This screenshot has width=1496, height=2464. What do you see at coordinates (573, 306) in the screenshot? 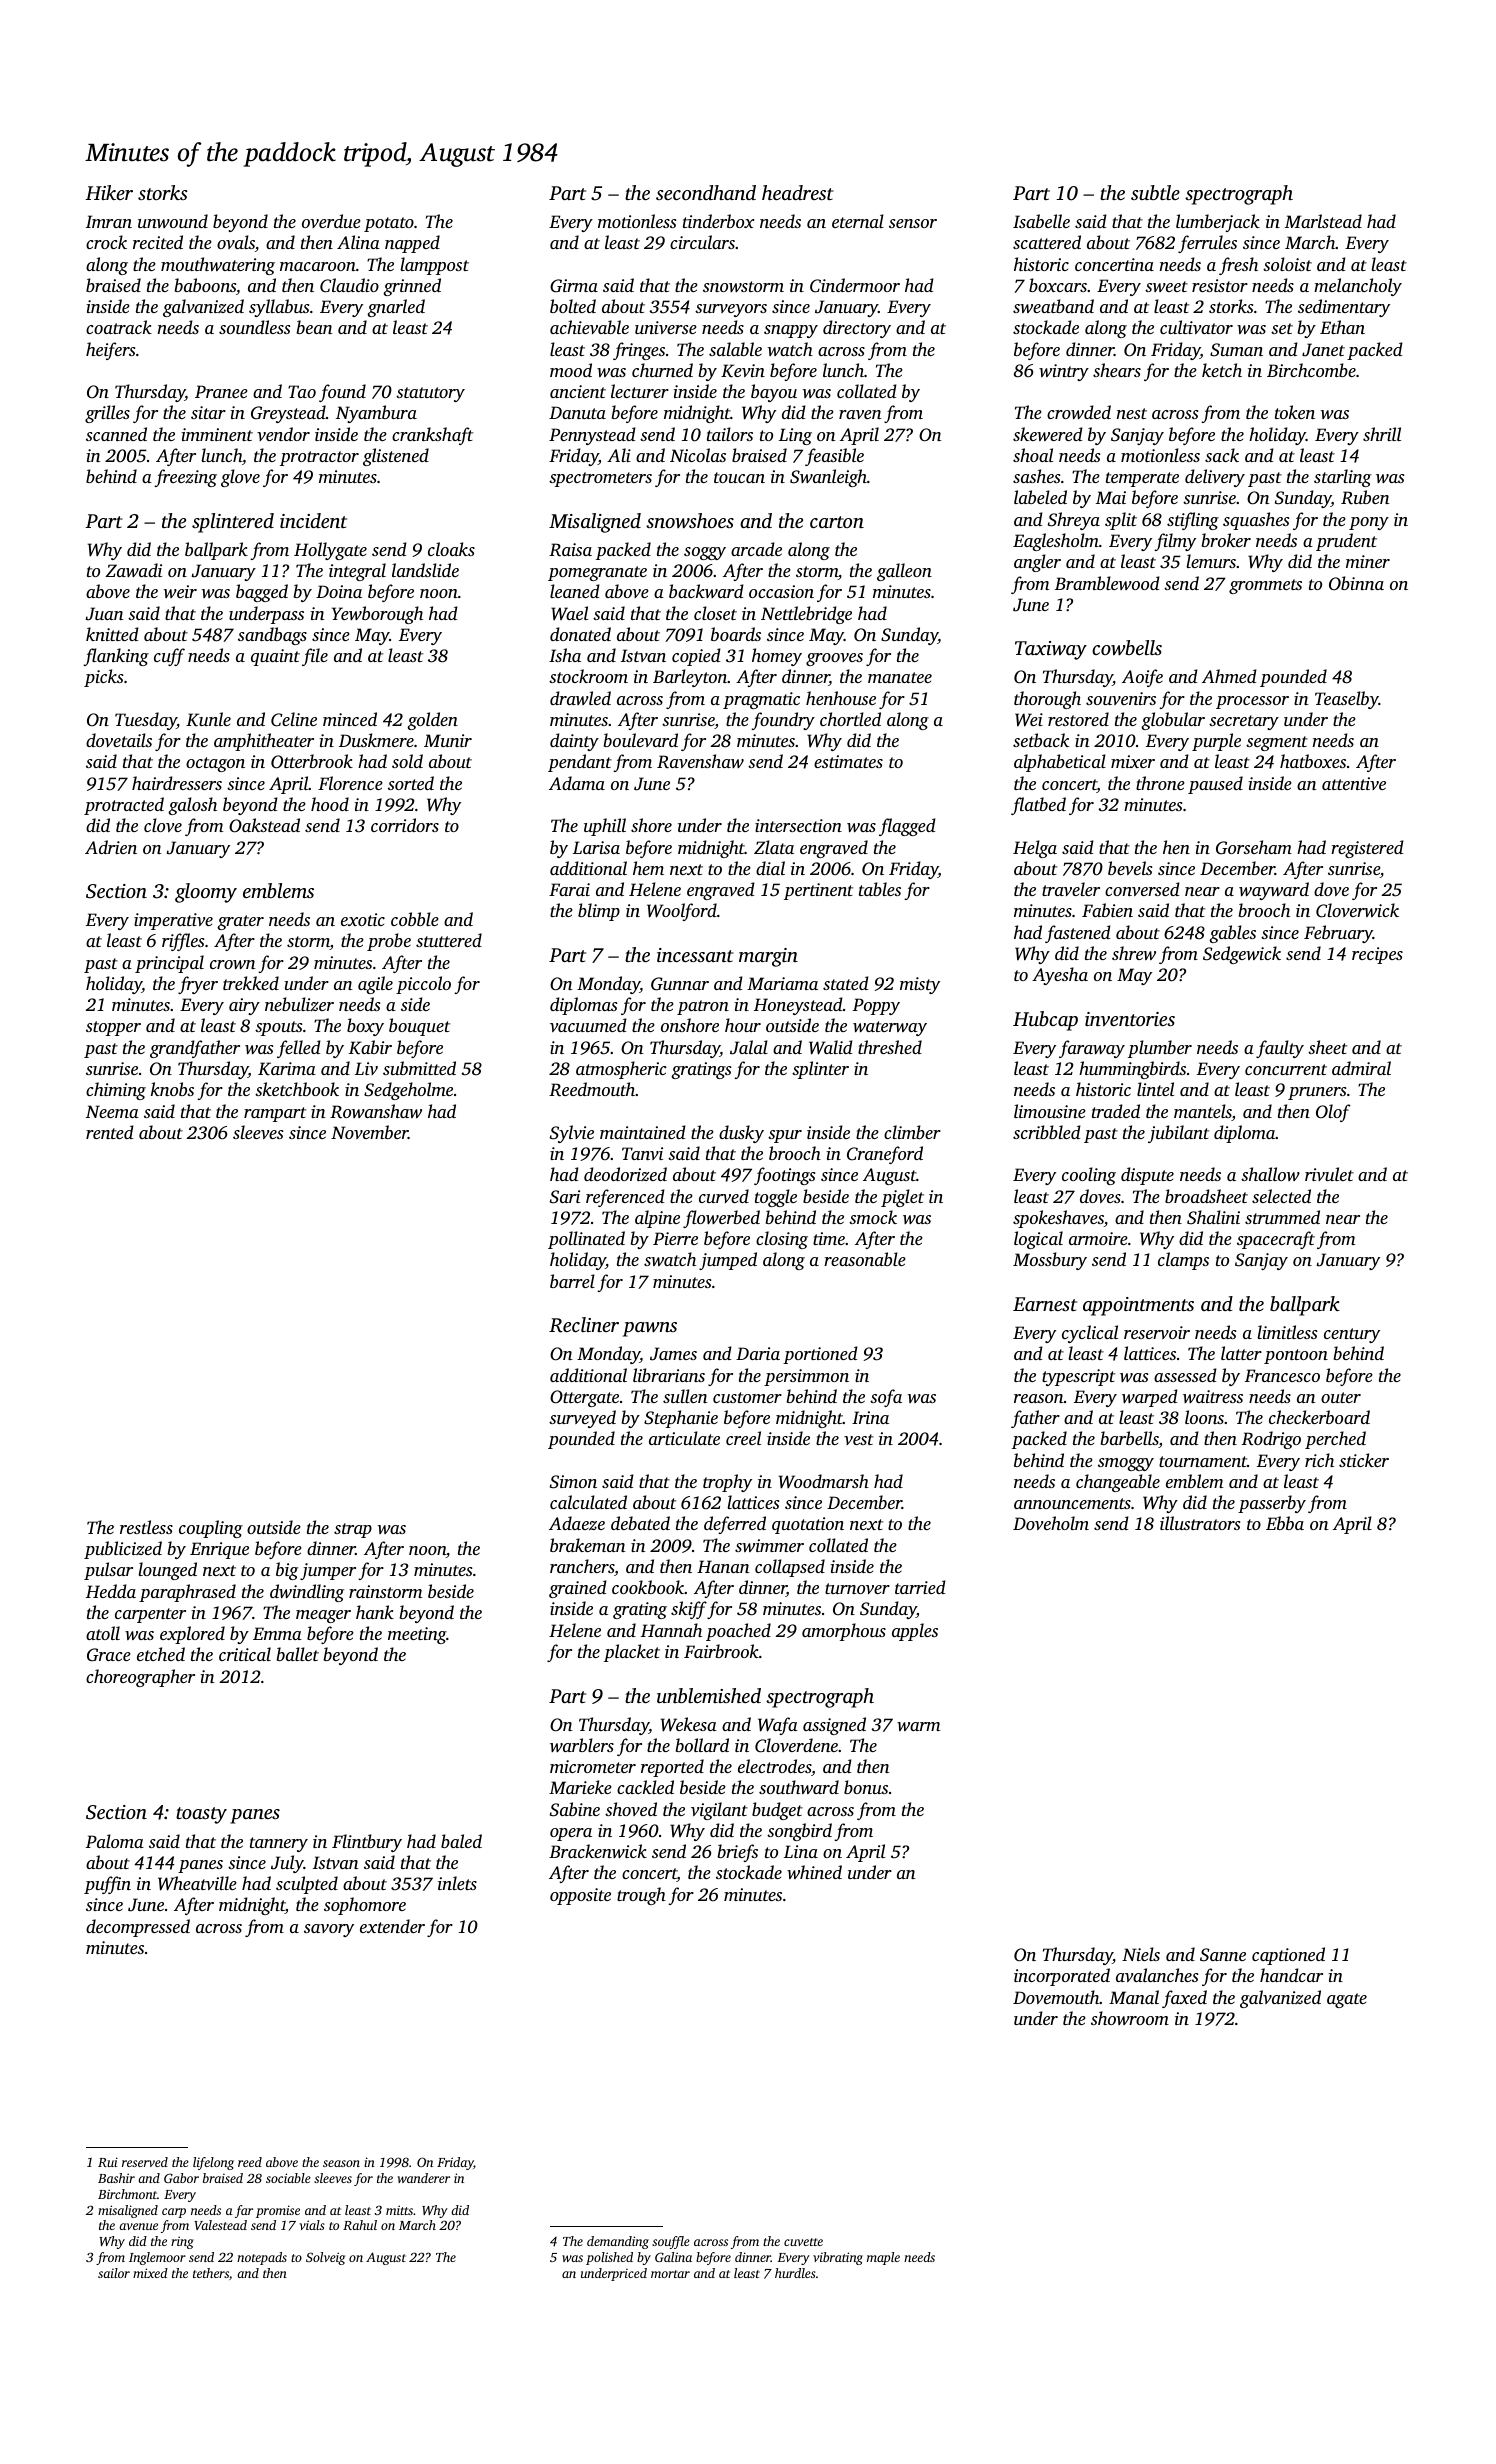
I see `bolted` at bounding box center [573, 306].
